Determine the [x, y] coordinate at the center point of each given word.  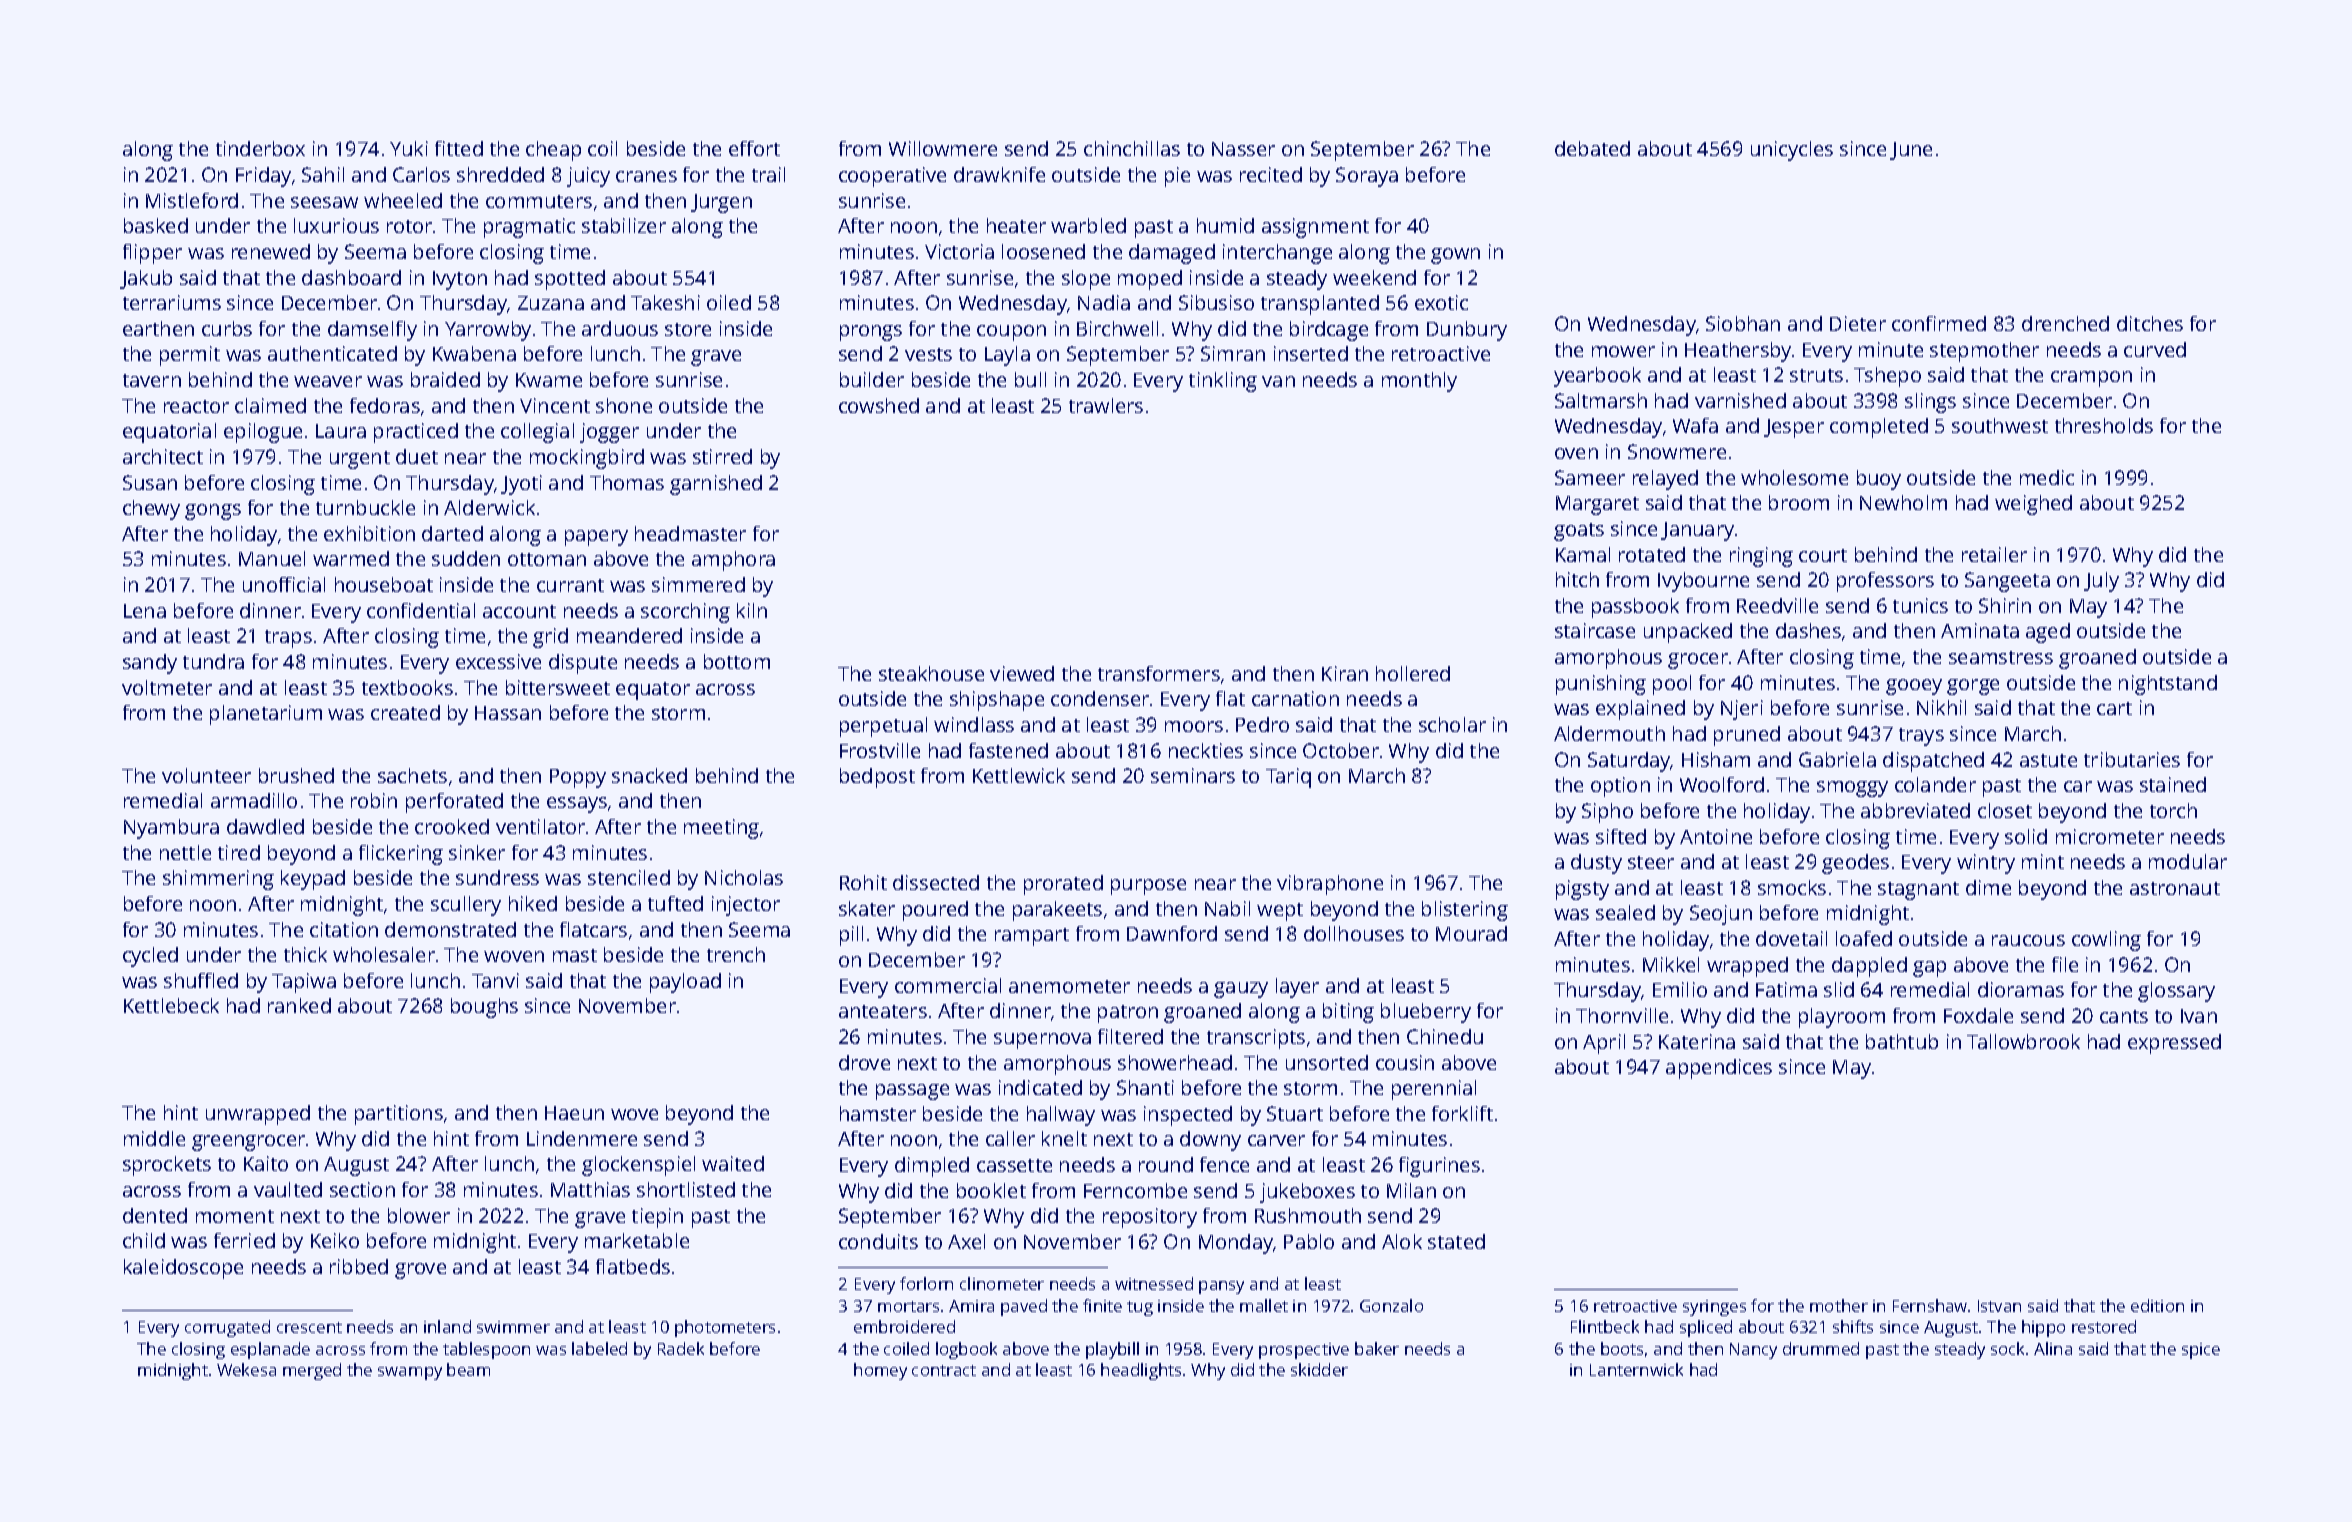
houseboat [384, 584]
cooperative [892, 177]
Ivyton [460, 280]
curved [2155, 349]
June [1911, 151]
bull [1030, 379]
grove [420, 1271]
